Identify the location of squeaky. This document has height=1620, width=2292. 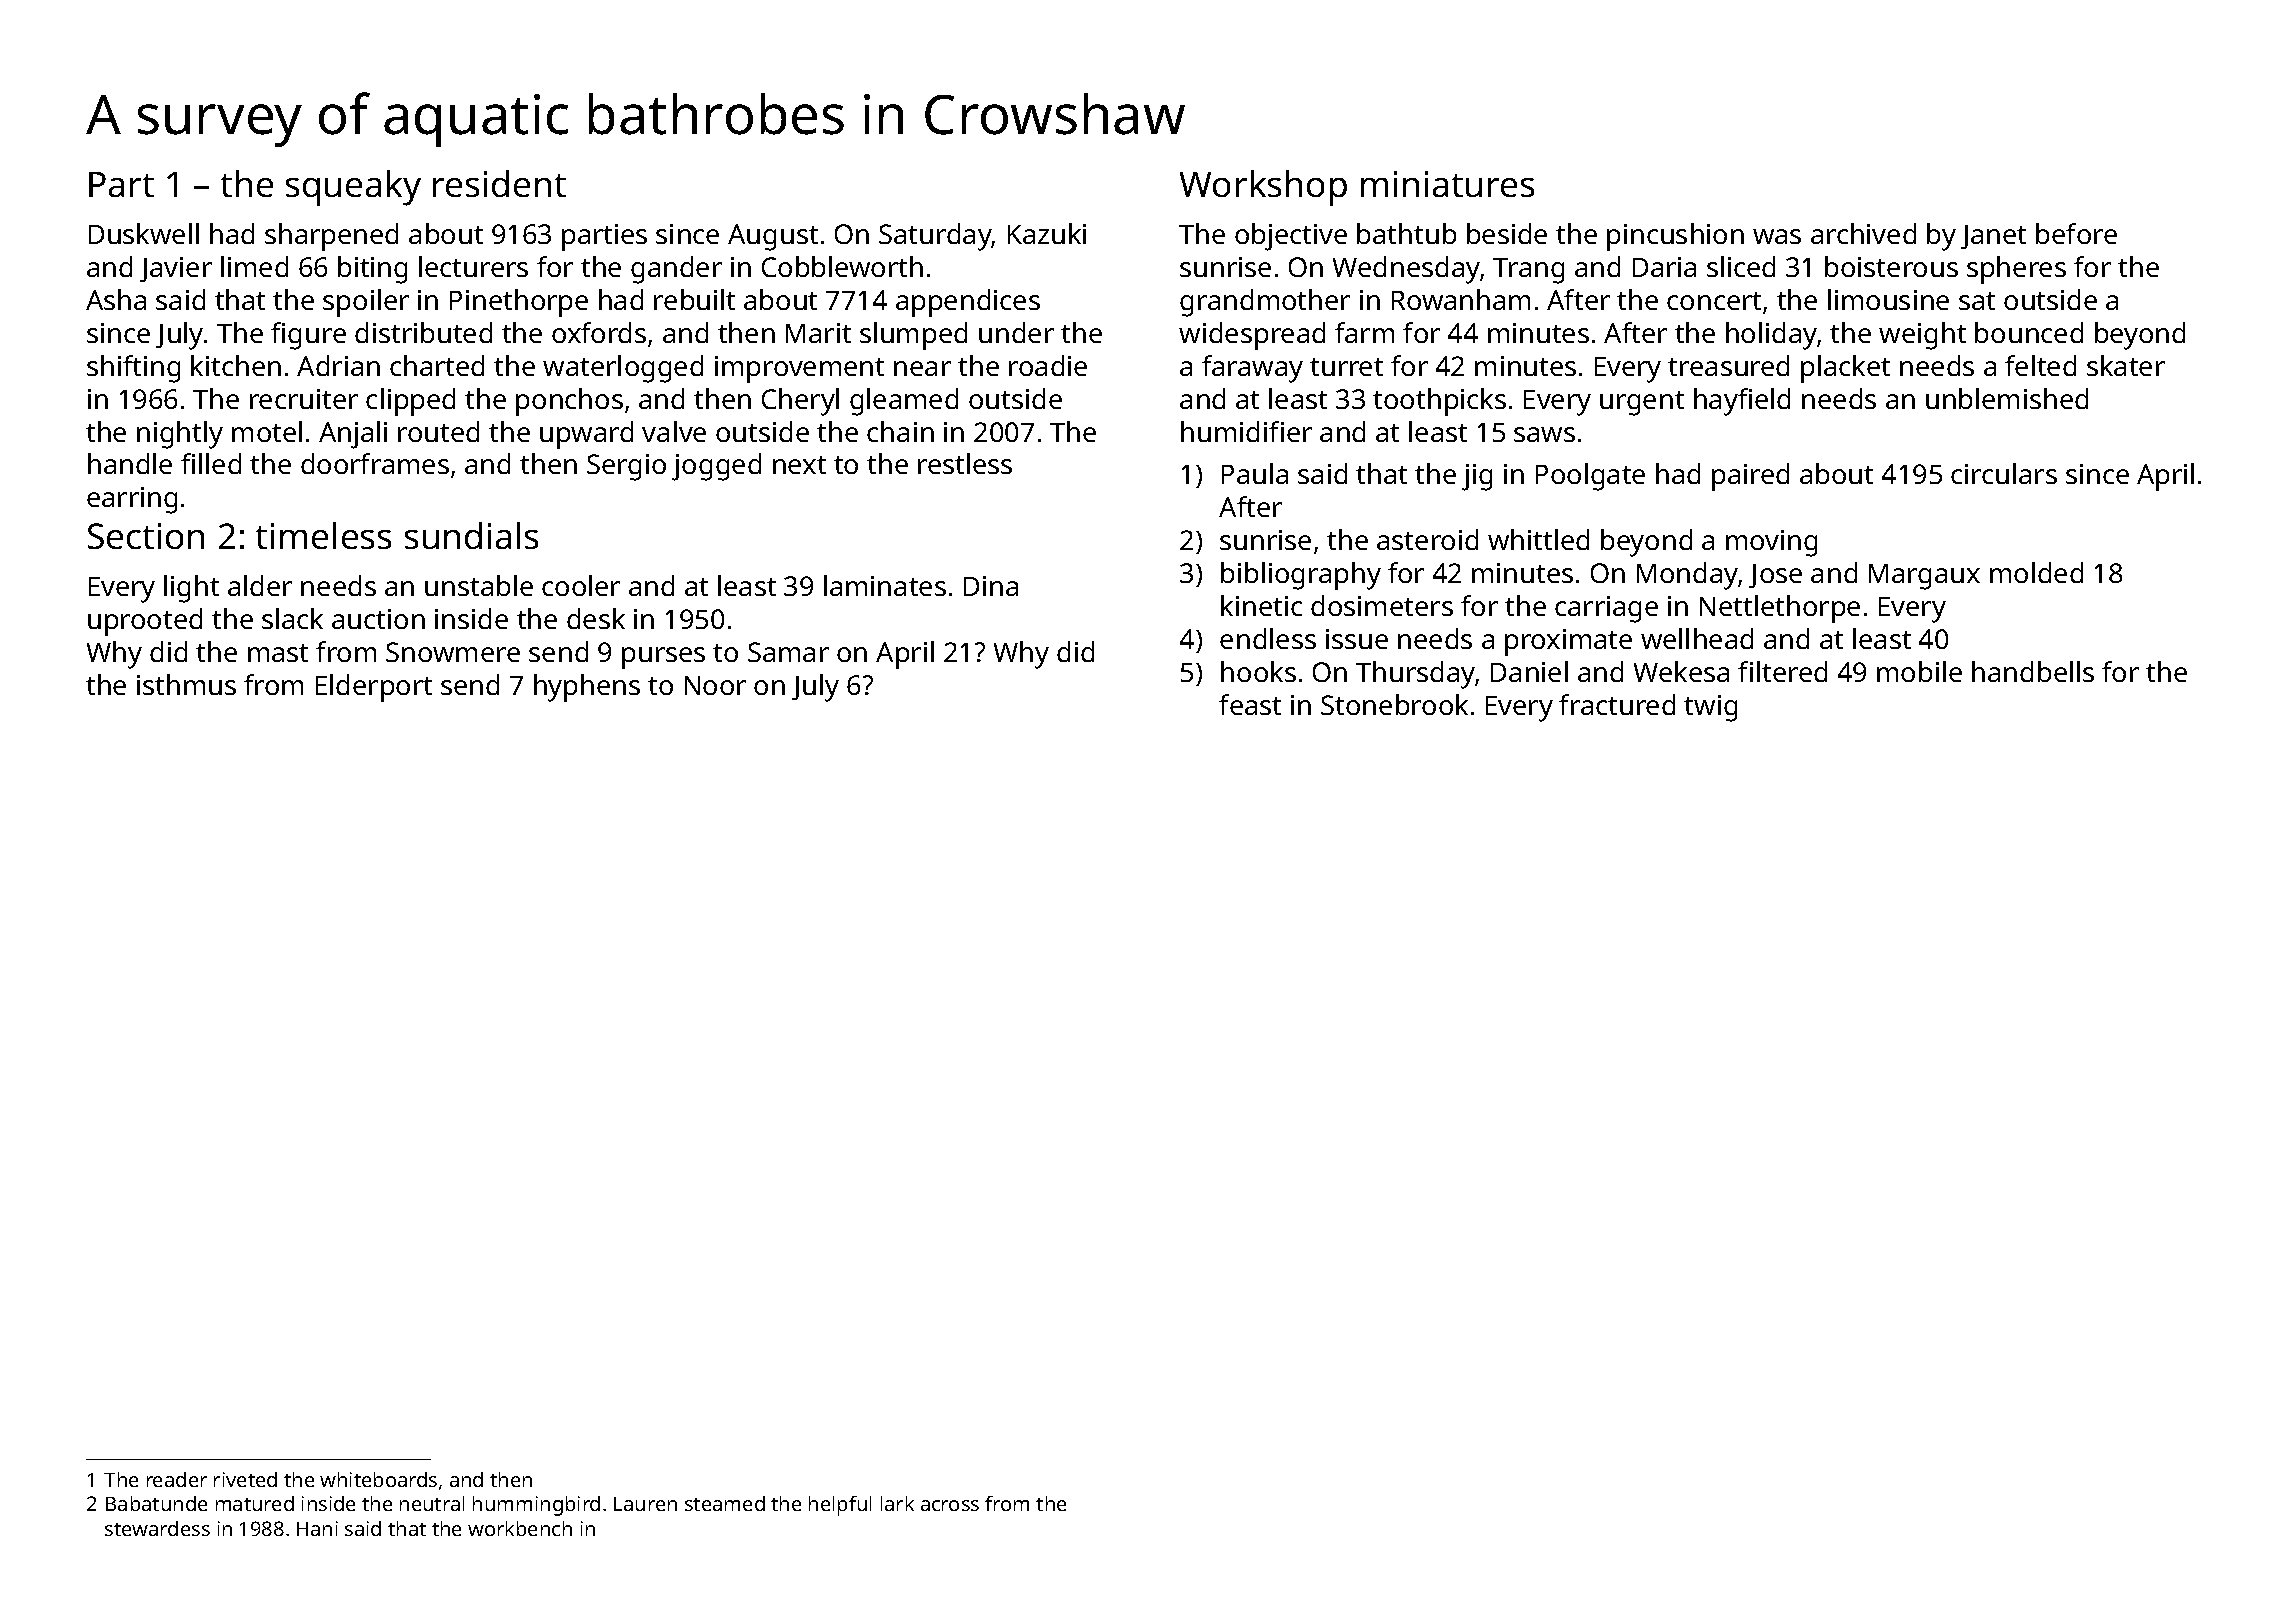
(353, 188).
